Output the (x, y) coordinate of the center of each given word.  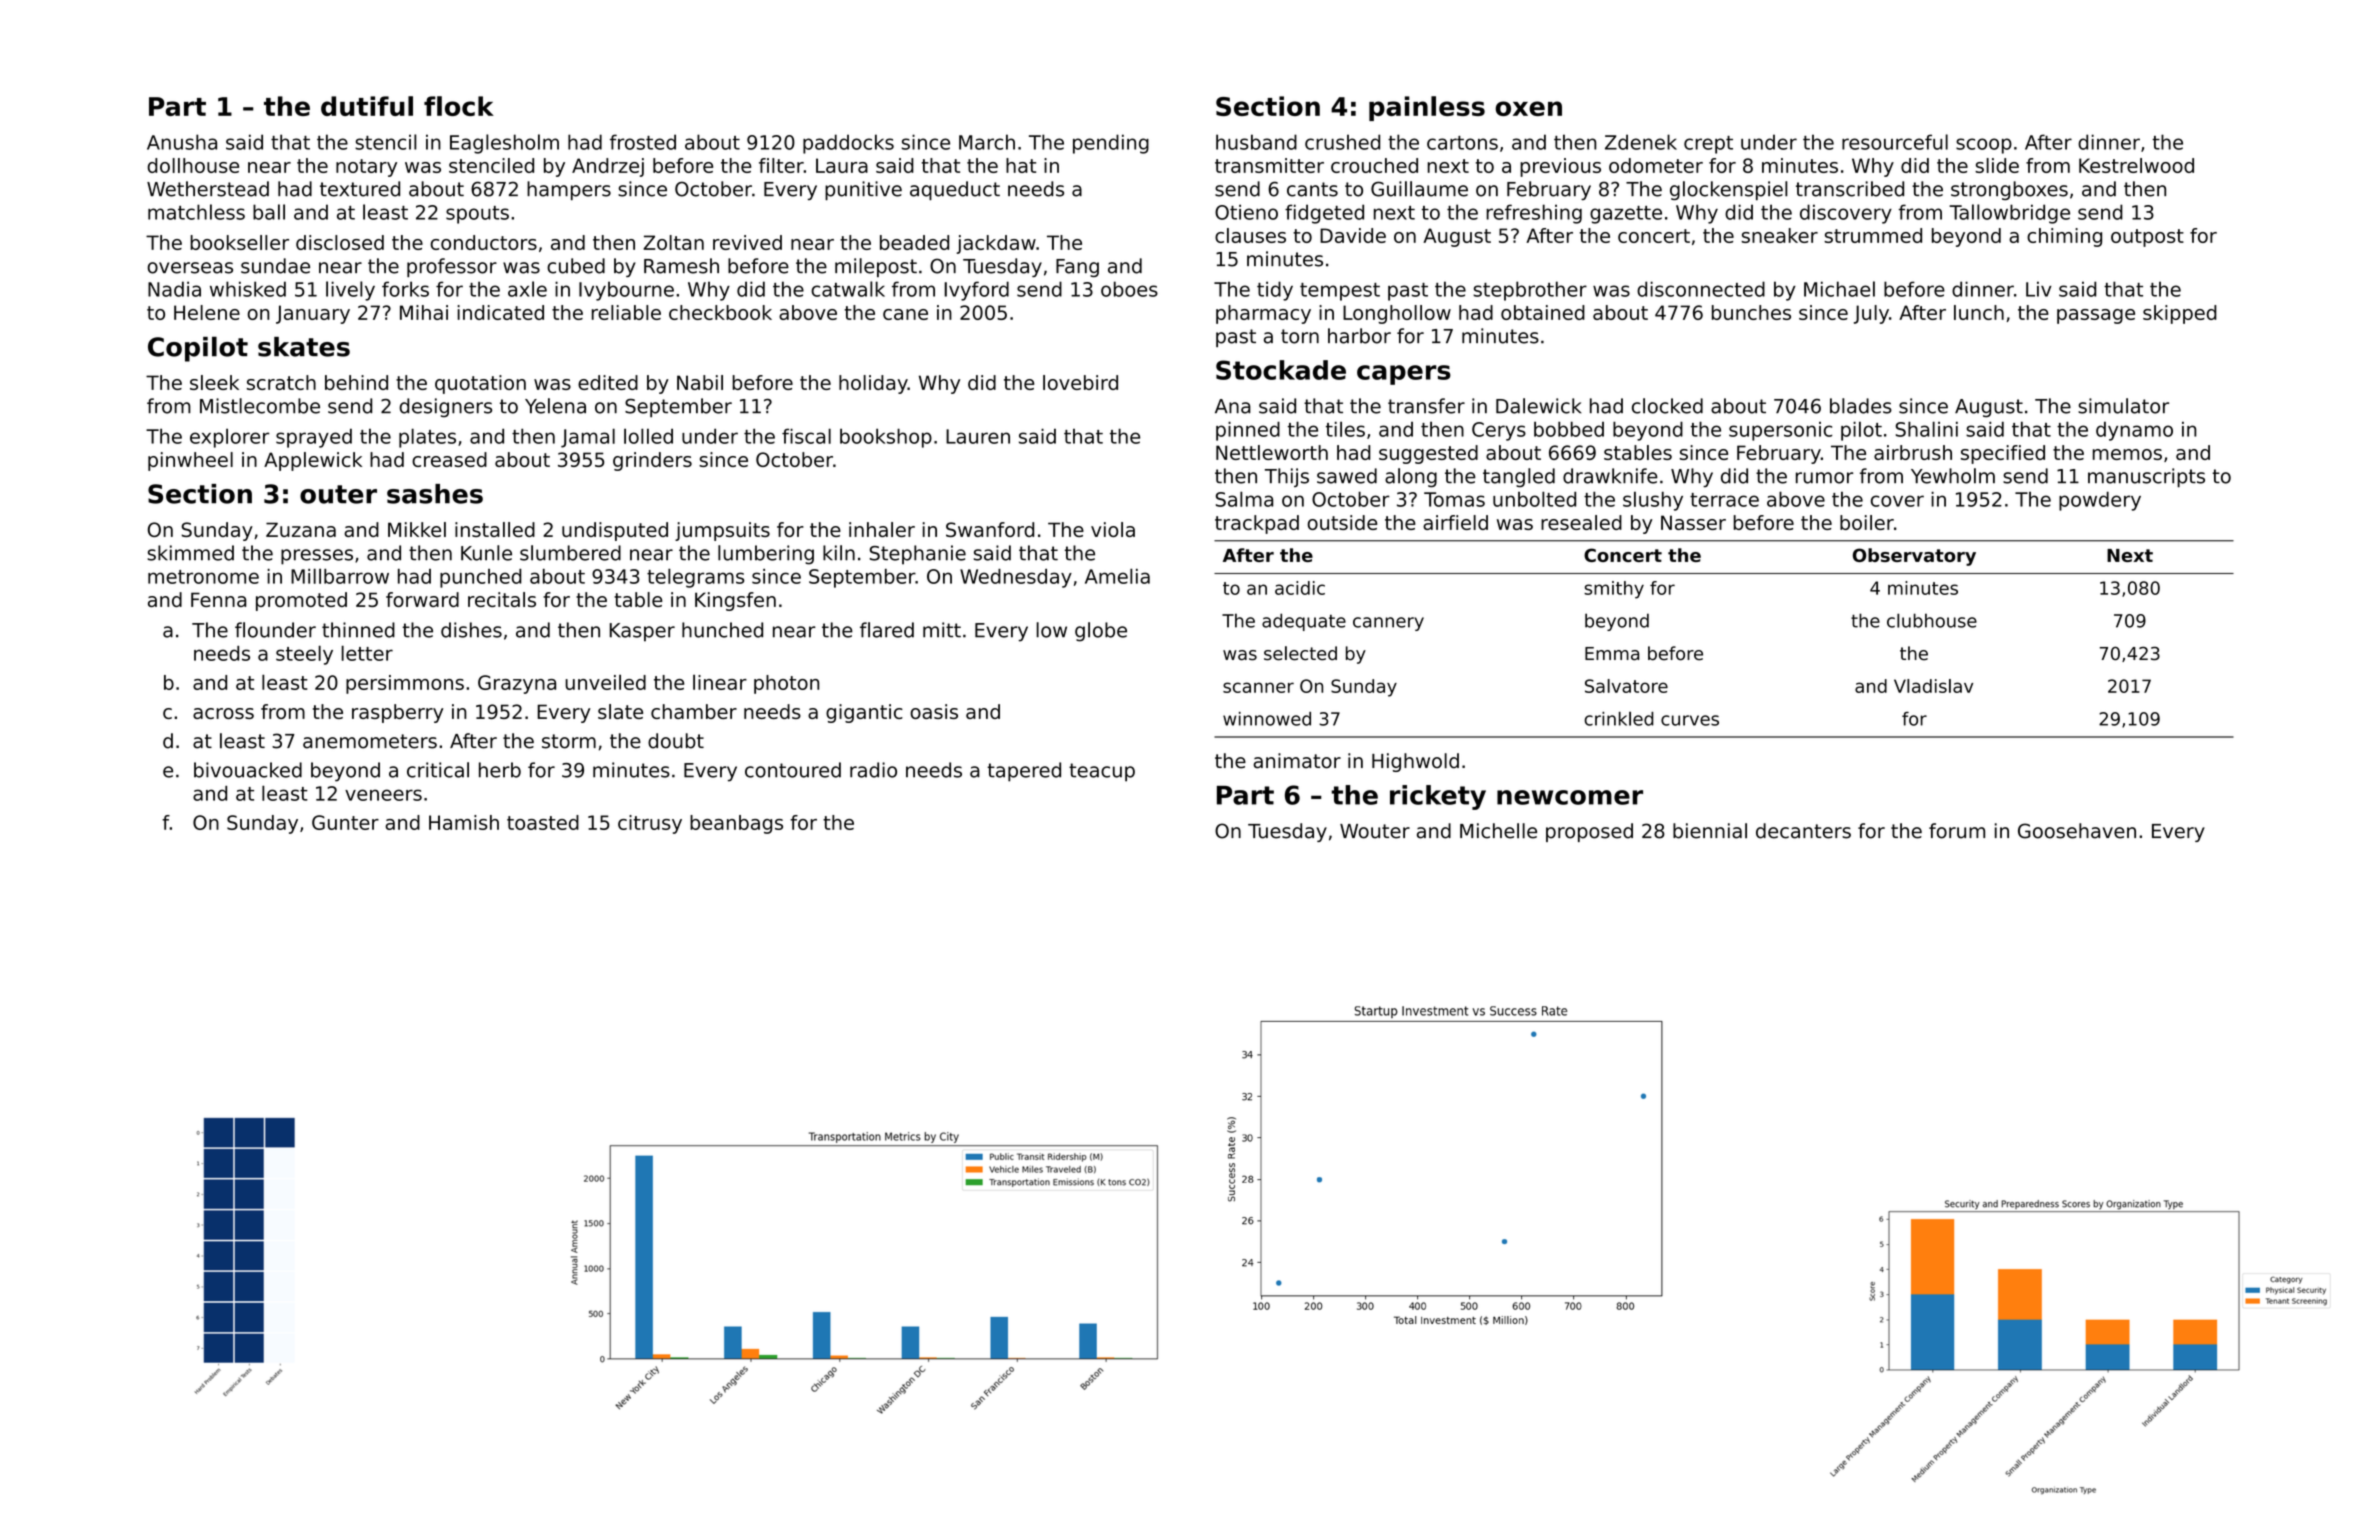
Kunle (486, 553)
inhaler (882, 529)
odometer (1656, 165)
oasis (934, 711)
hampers (569, 190)
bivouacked (248, 770)
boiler (1867, 522)
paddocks (848, 144)
